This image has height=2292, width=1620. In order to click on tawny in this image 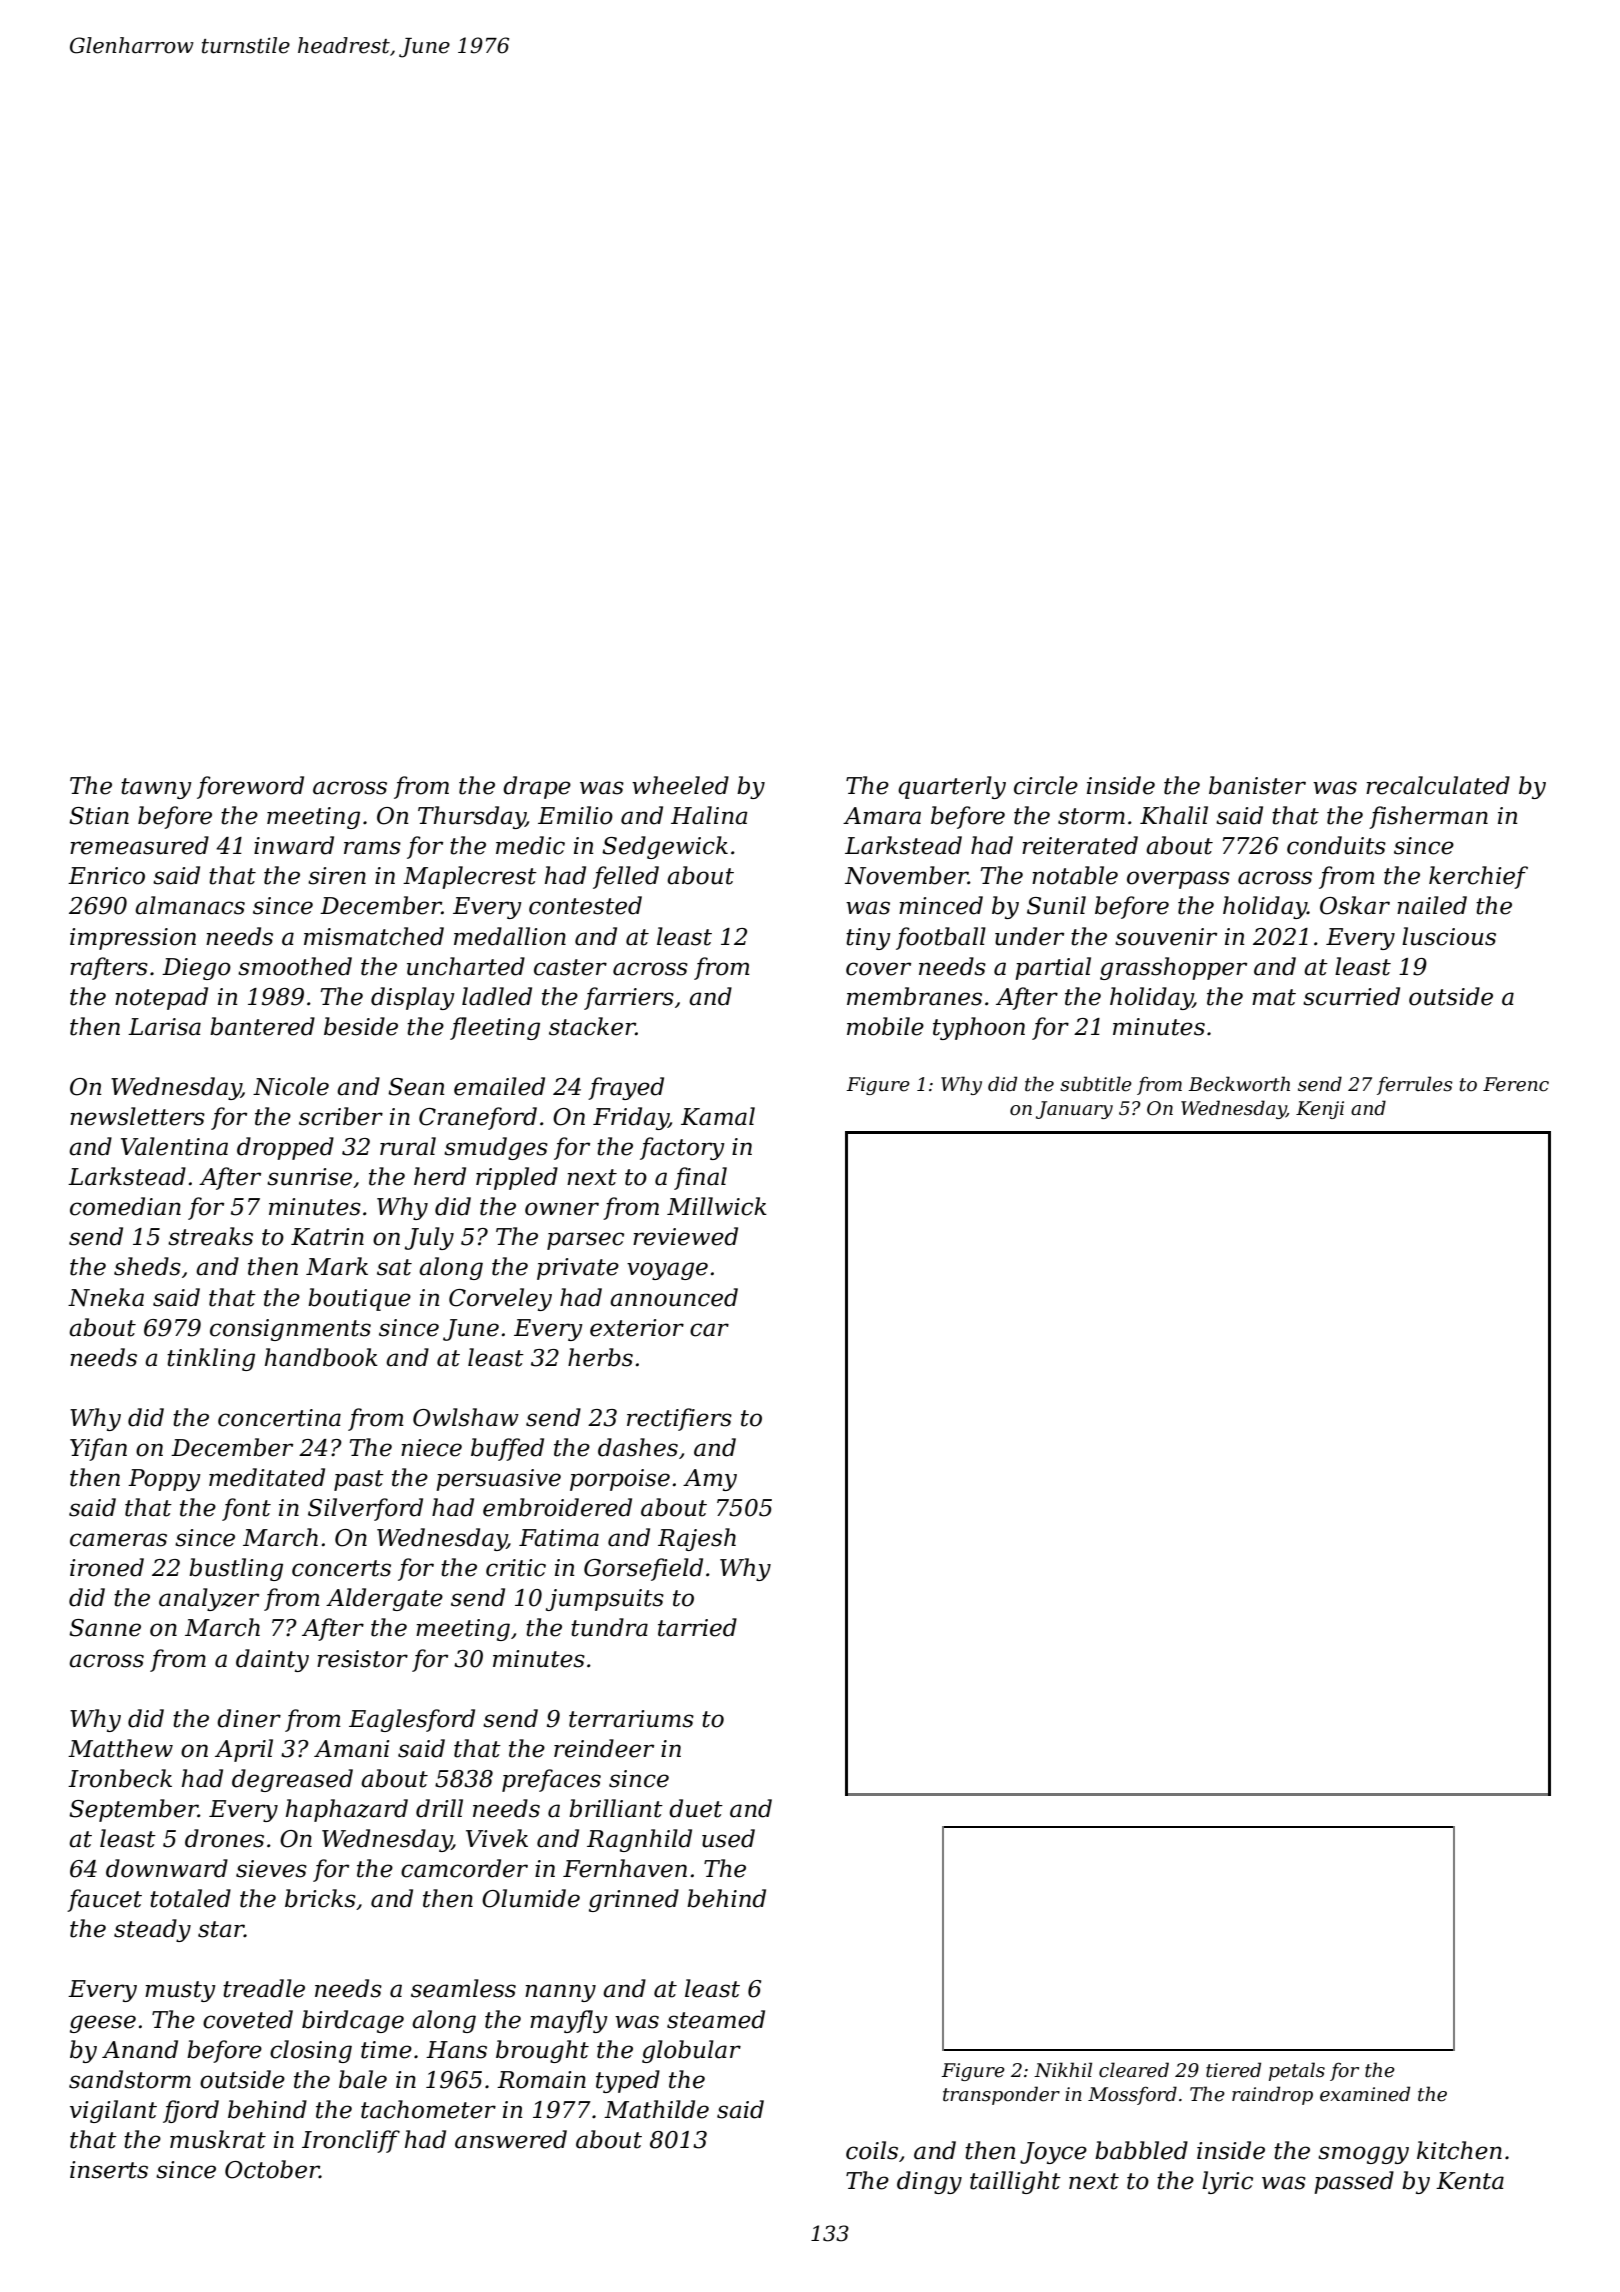, I will do `click(156, 788)`.
